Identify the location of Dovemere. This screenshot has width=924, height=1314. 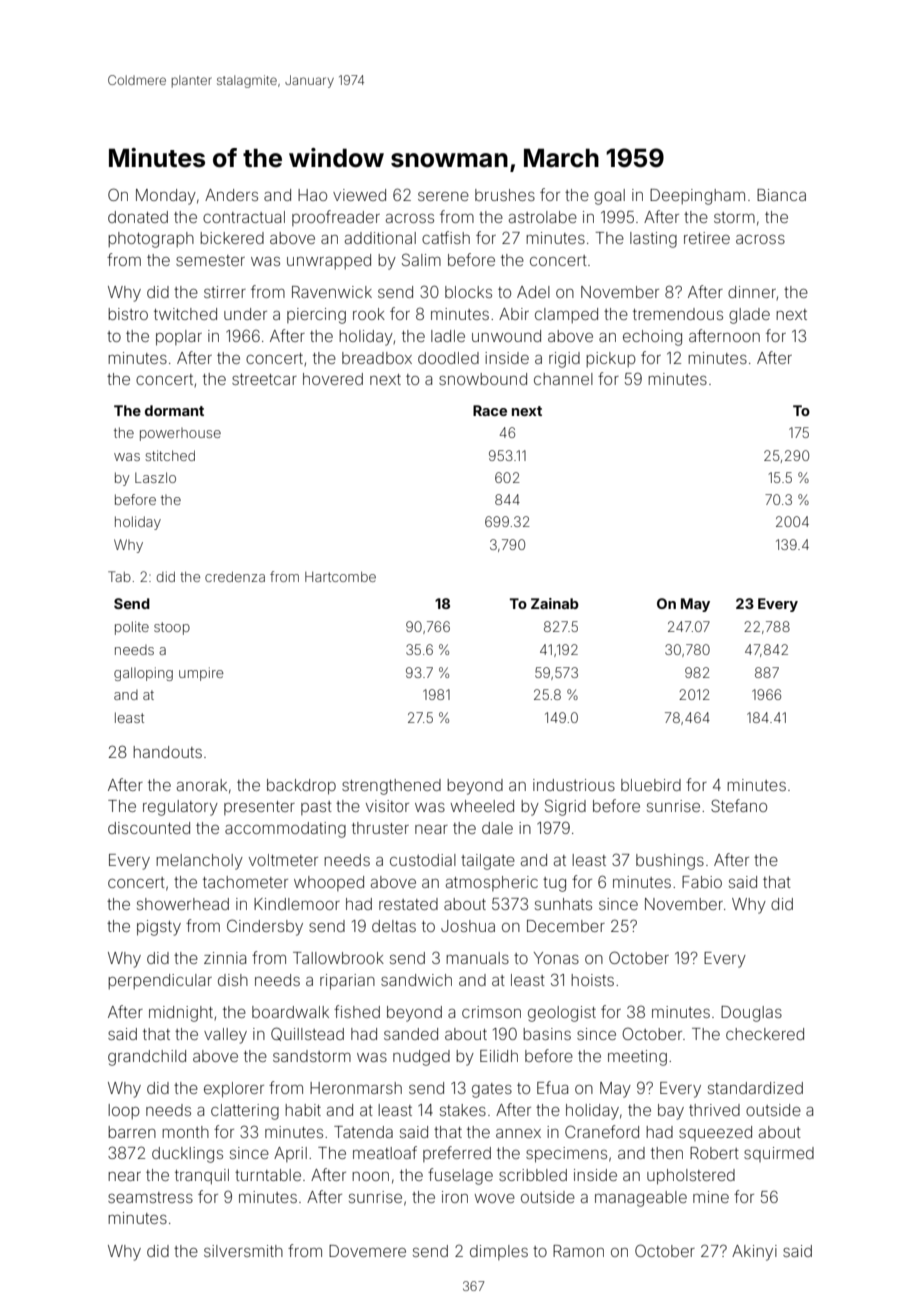
(367, 1251).
